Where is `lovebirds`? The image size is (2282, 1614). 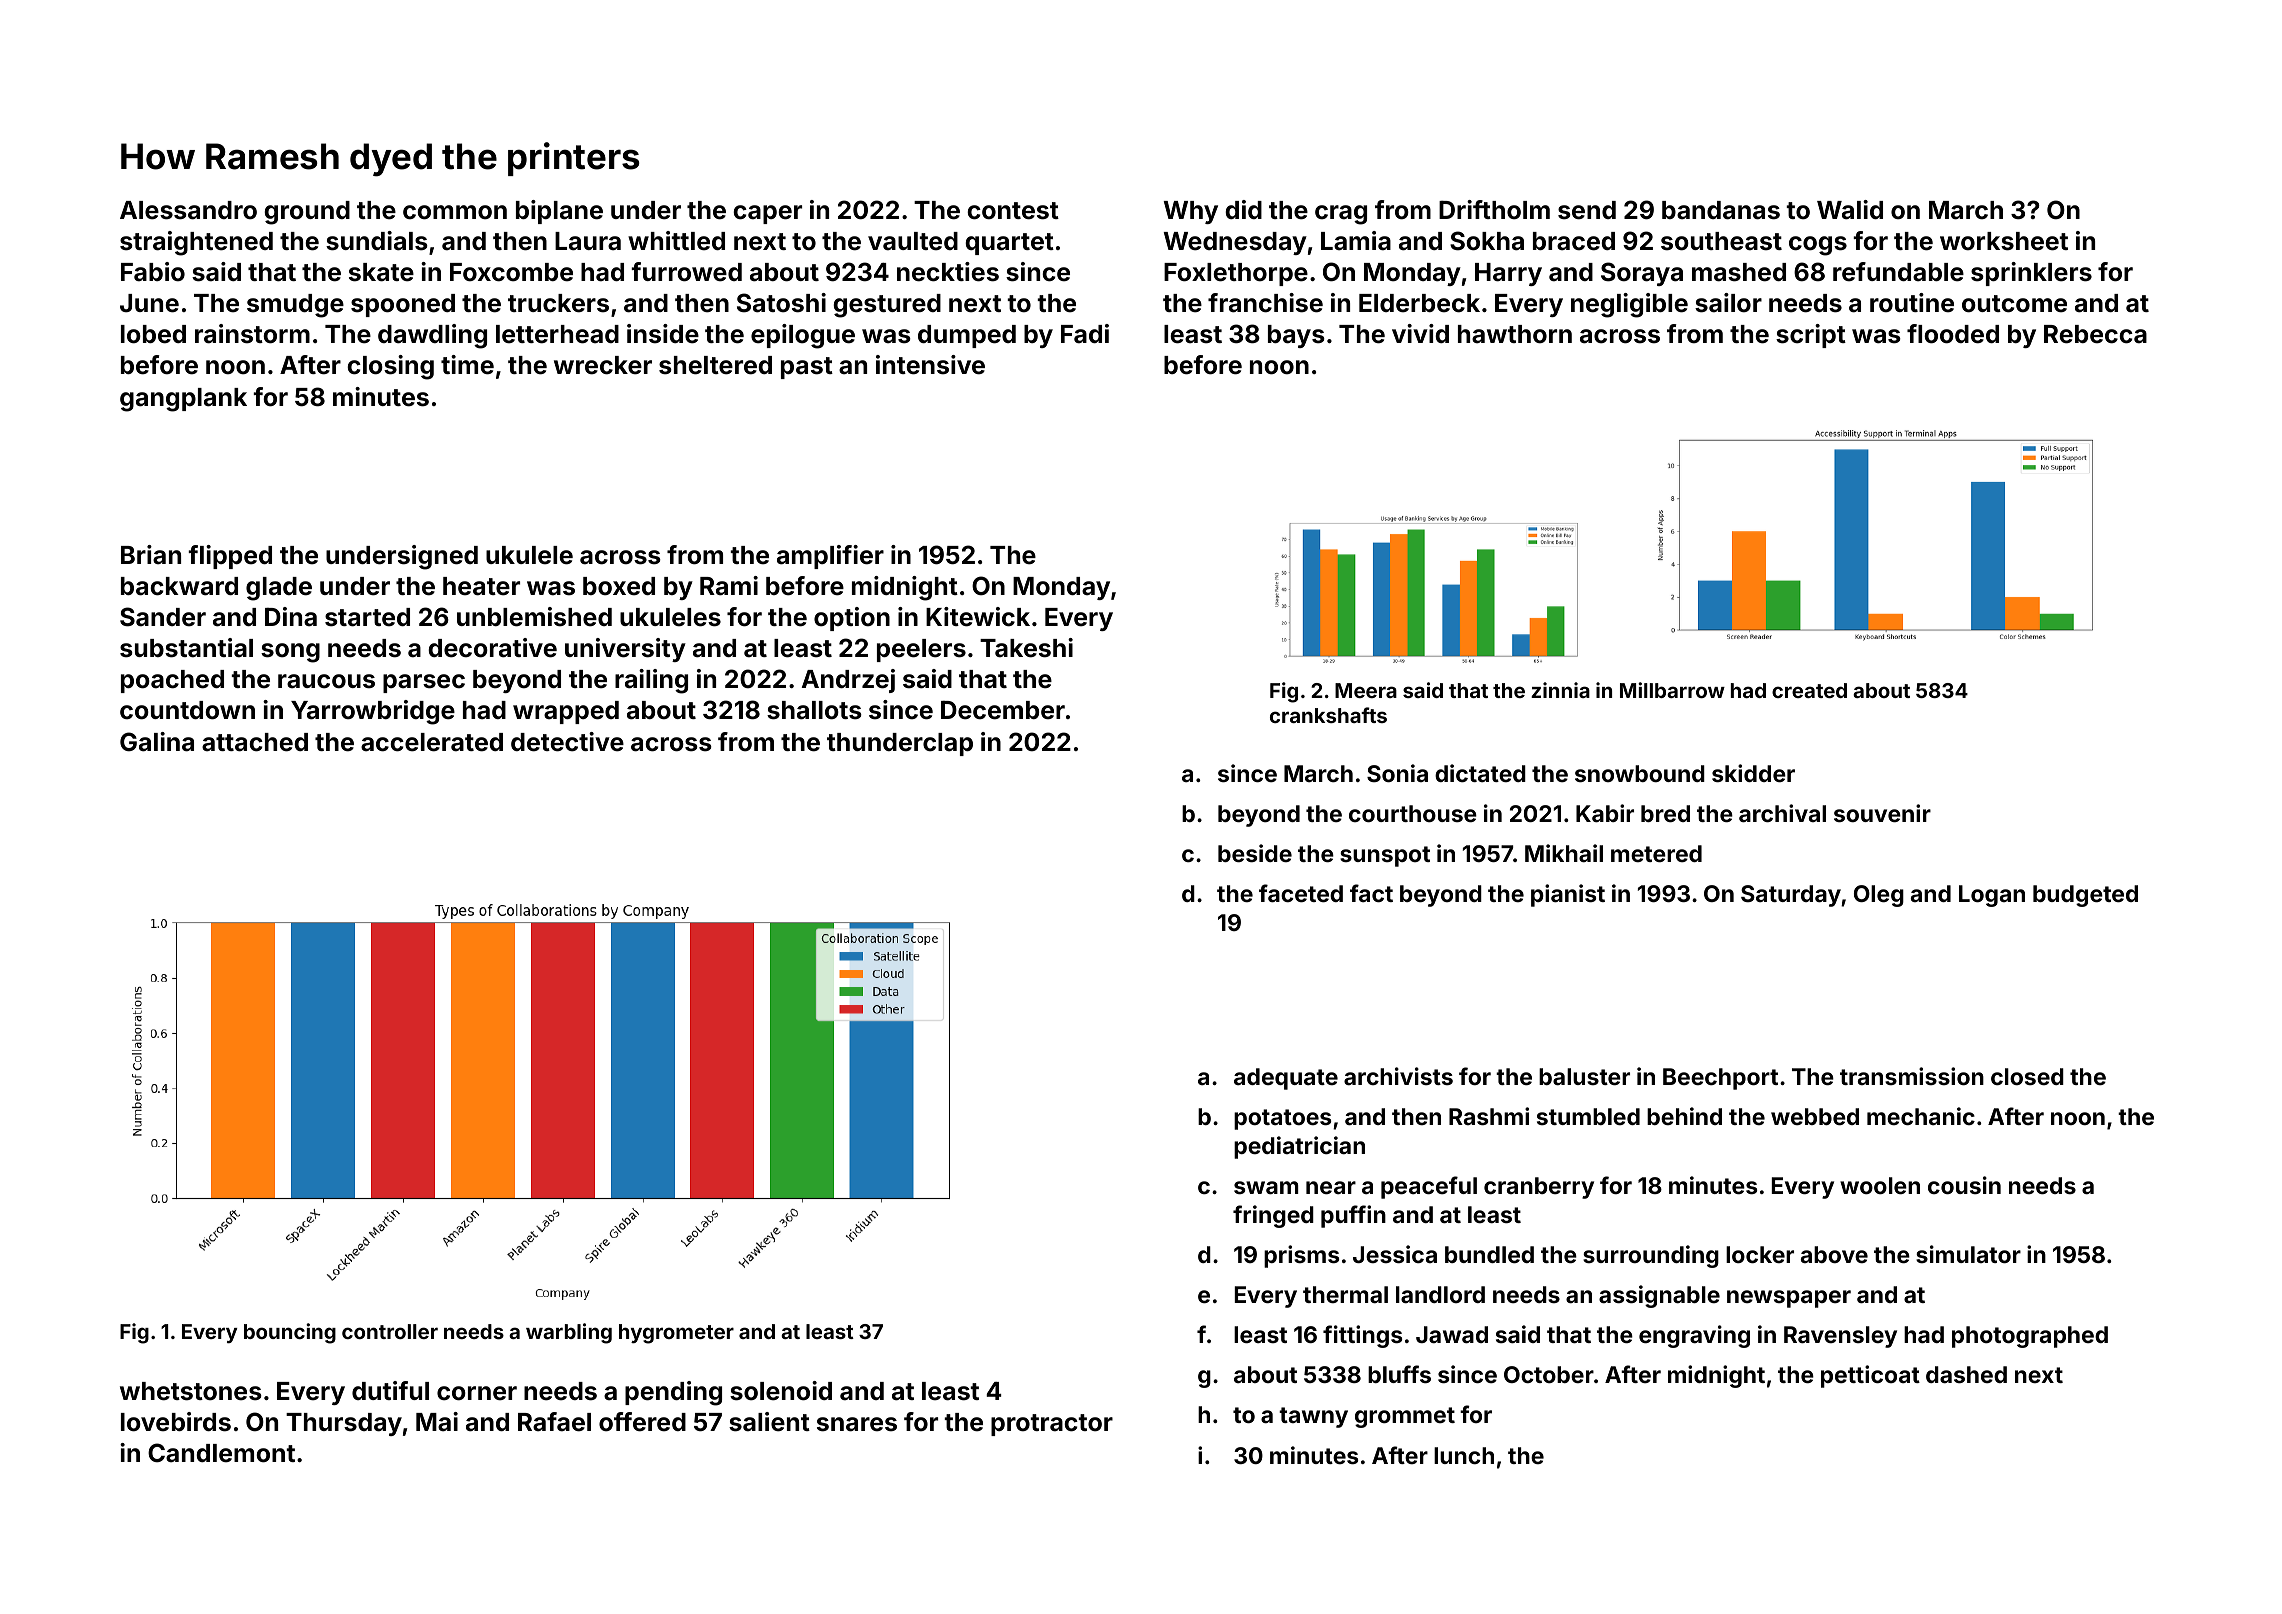
lovebirds is located at coordinates (176, 1422).
